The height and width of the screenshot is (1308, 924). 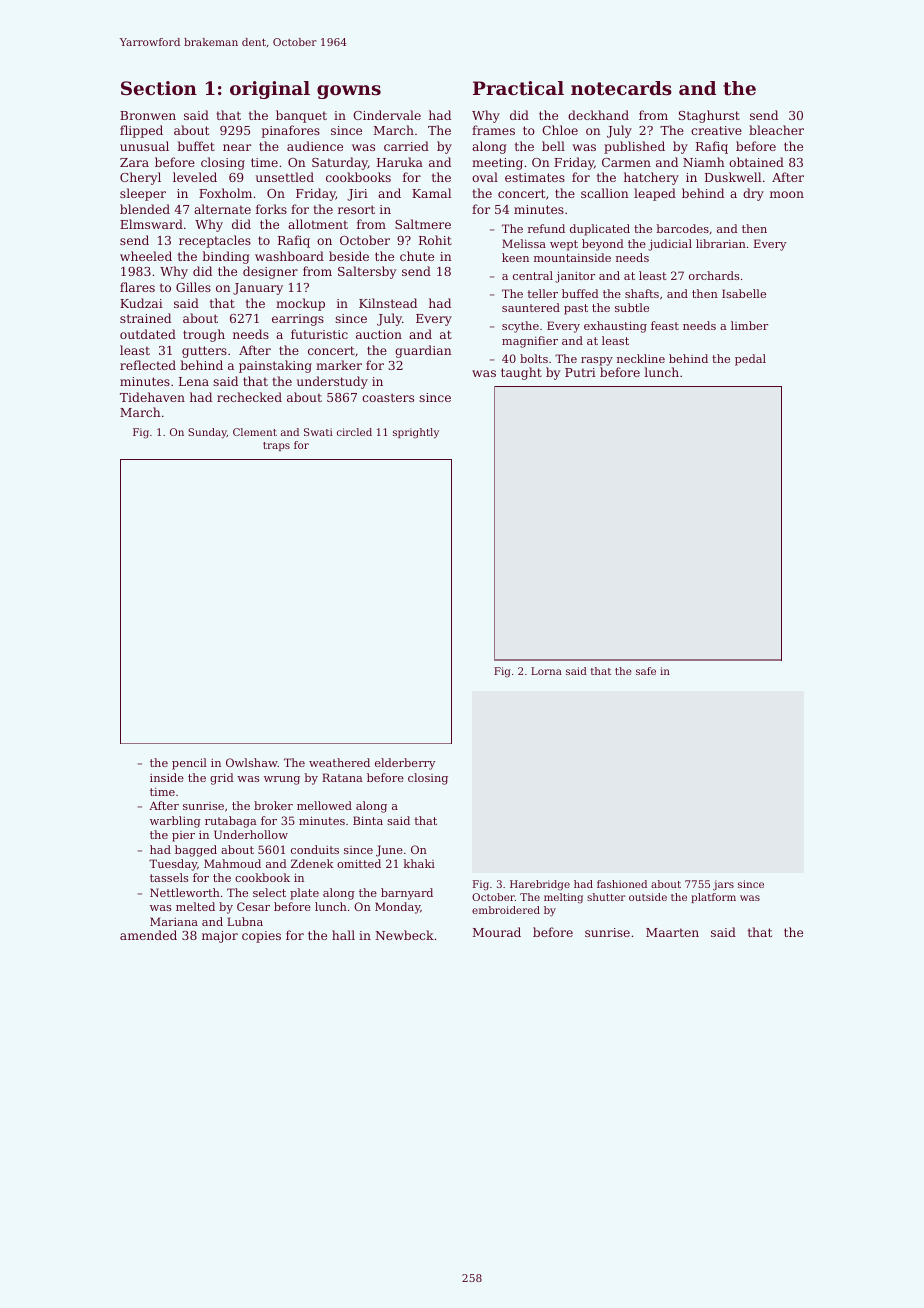 I want to click on sauntered, so click(x=531, y=307).
